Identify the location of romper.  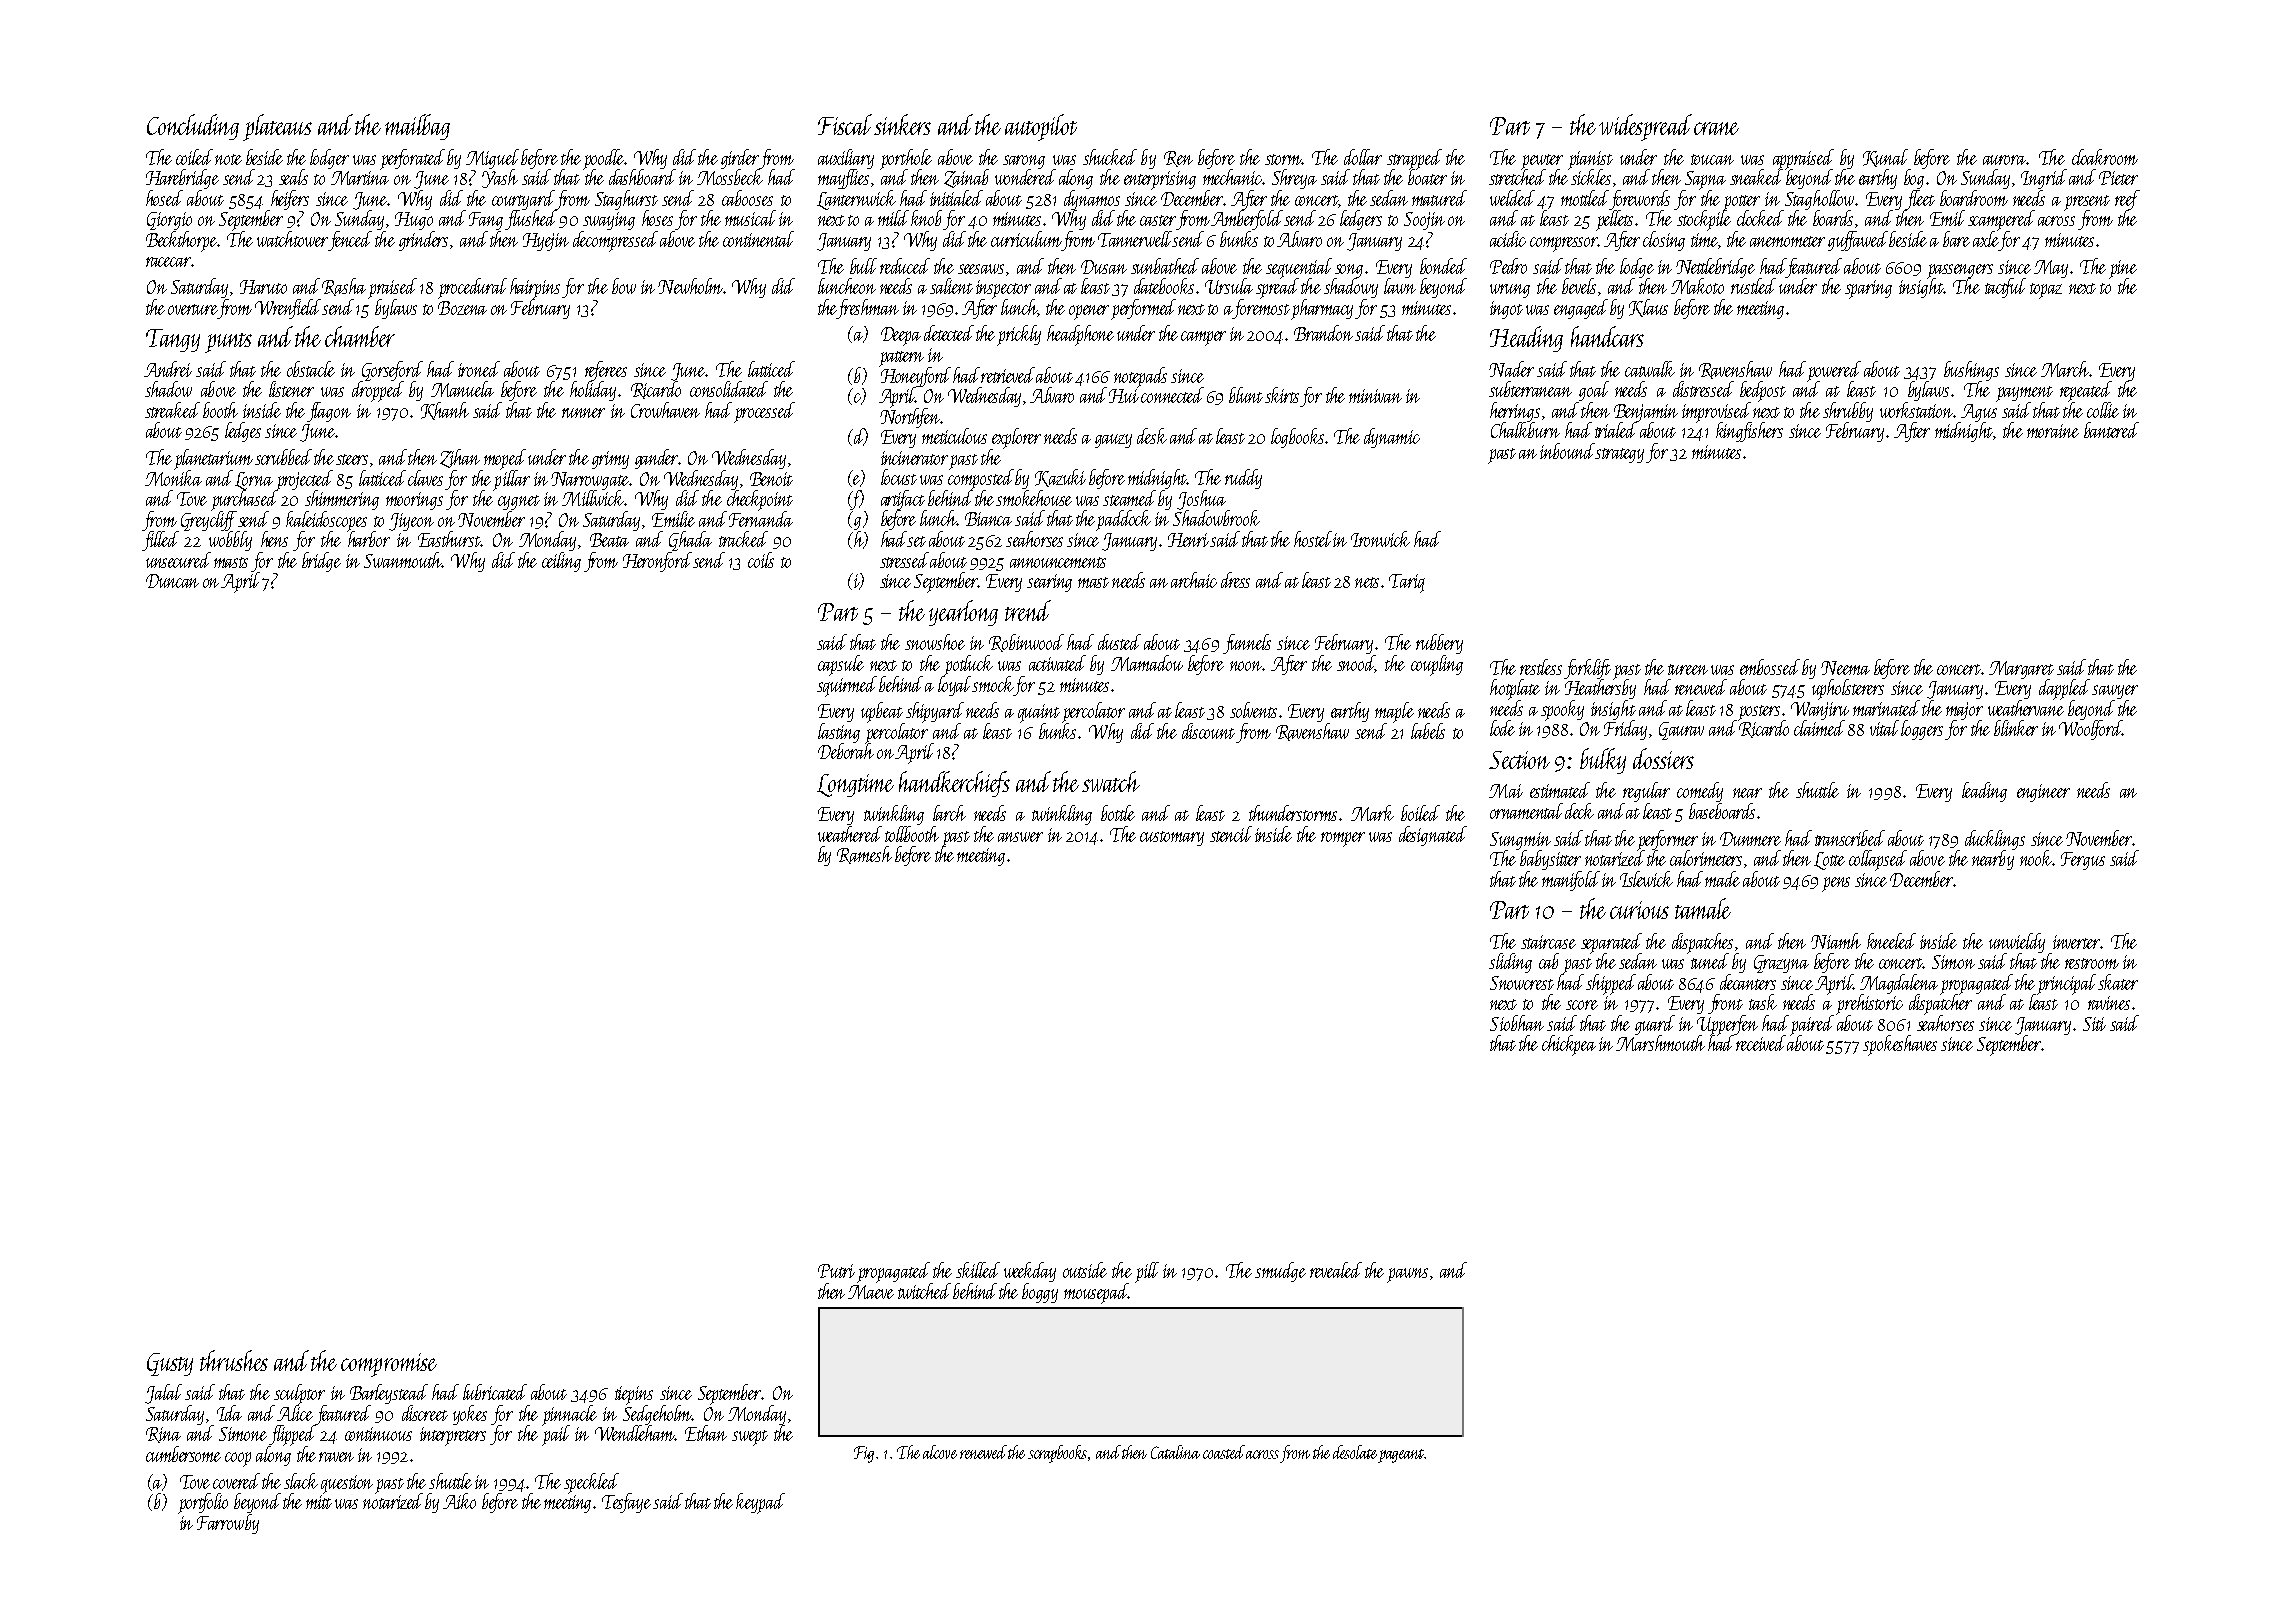
(1343, 839).
